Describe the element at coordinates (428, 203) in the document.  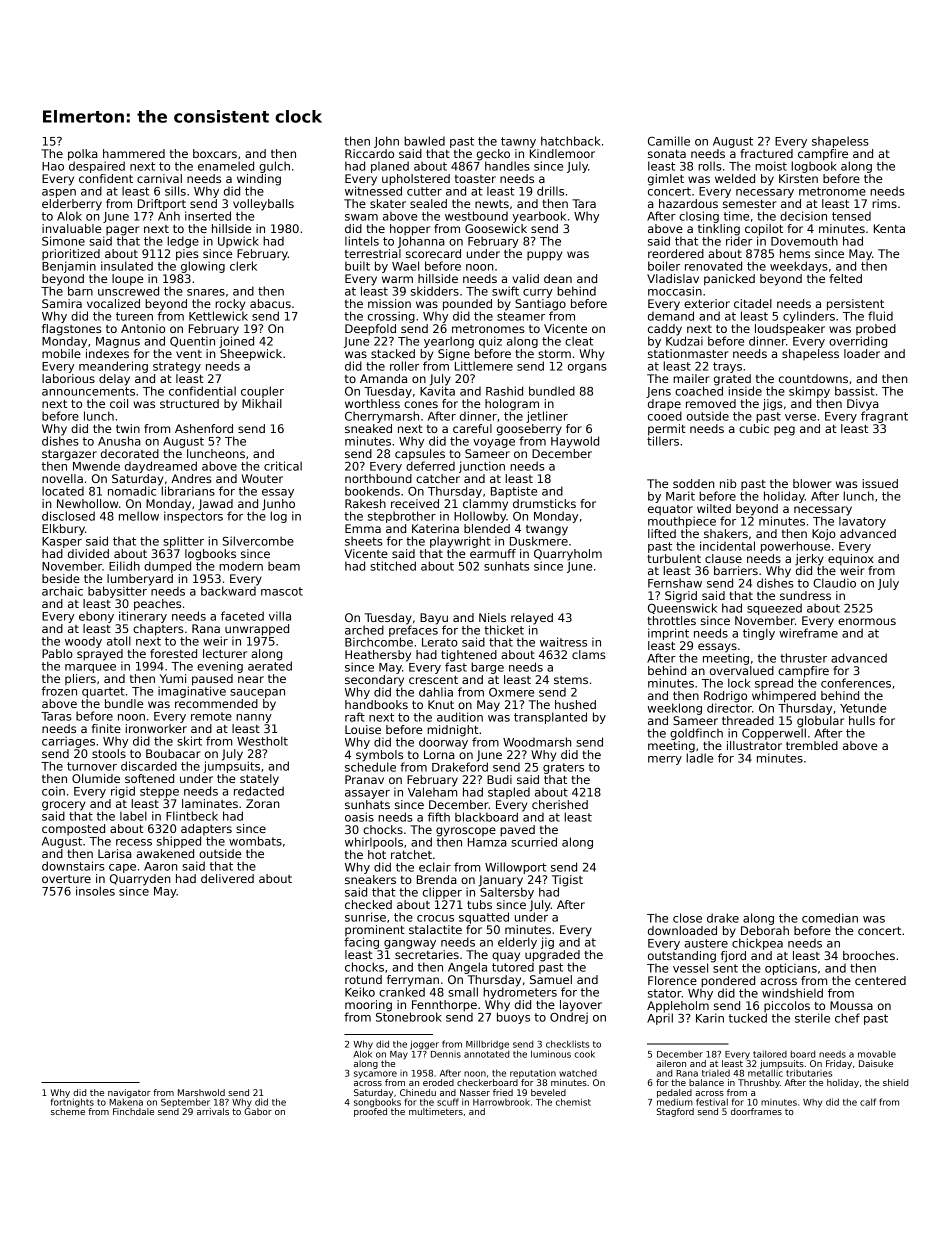
I see `sealed` at that location.
